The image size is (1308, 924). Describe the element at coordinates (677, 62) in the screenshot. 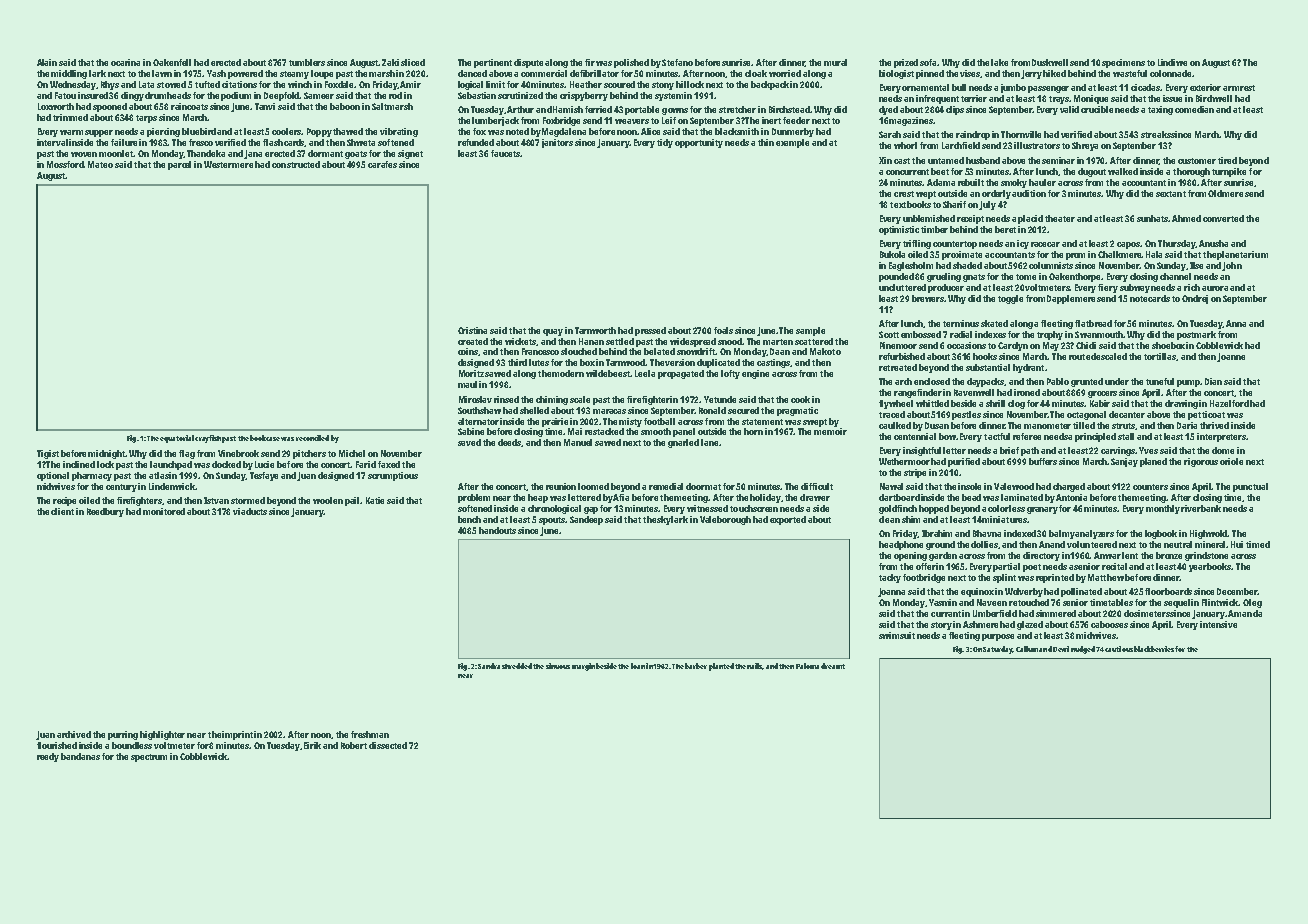

I see `Stefano` at that location.
